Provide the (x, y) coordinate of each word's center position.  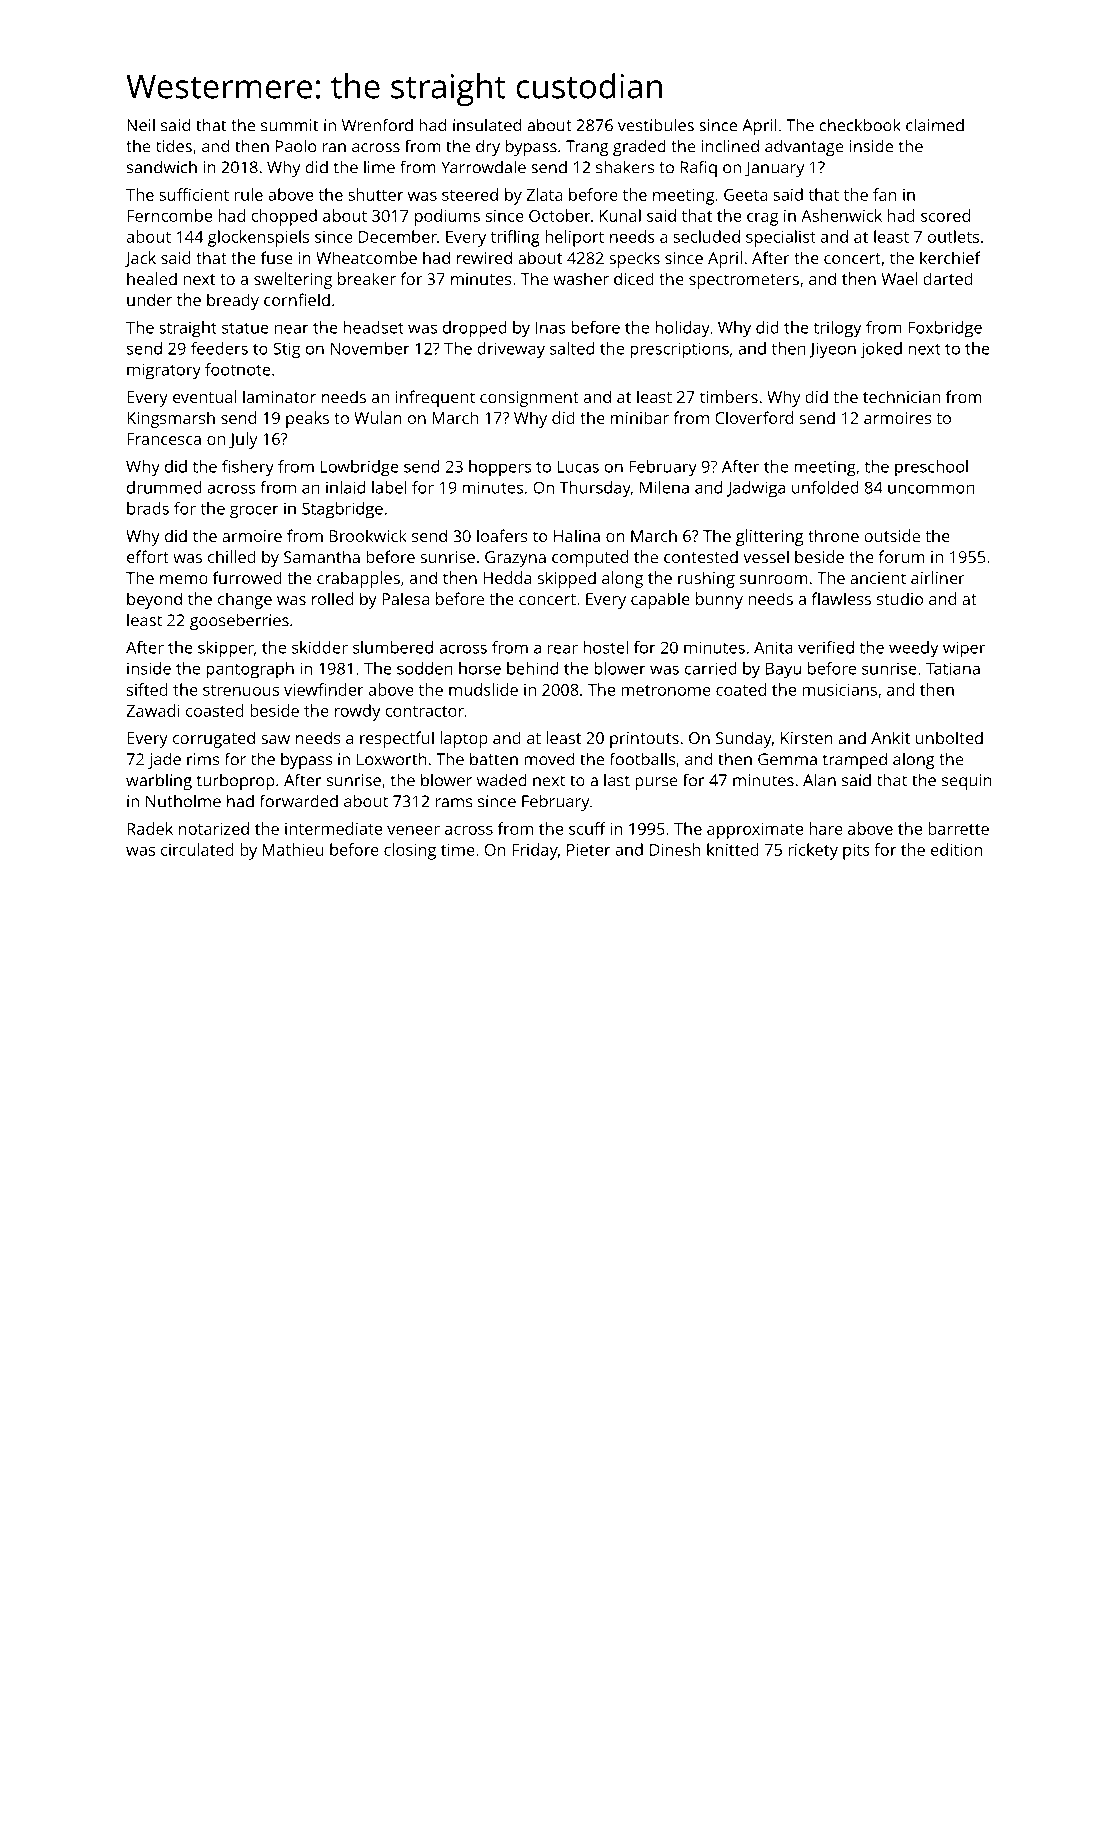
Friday (535, 851)
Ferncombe (169, 215)
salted (572, 348)
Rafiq (698, 168)
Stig (286, 350)
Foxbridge (945, 329)
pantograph (250, 670)
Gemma (787, 759)
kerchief (950, 257)
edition (956, 849)
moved (549, 759)
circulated (197, 849)
